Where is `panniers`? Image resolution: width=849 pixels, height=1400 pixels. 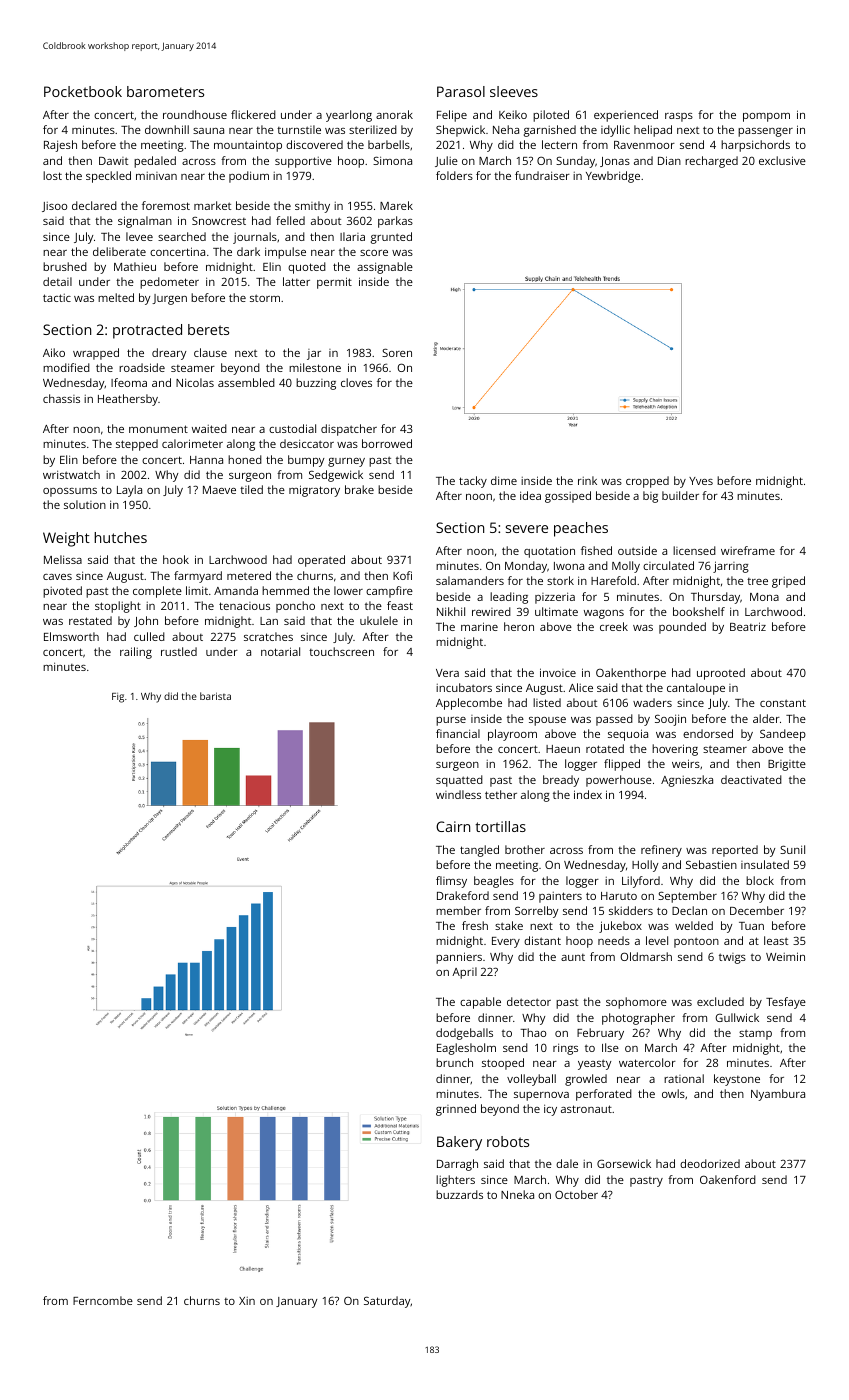
panniers is located at coordinates (459, 958).
